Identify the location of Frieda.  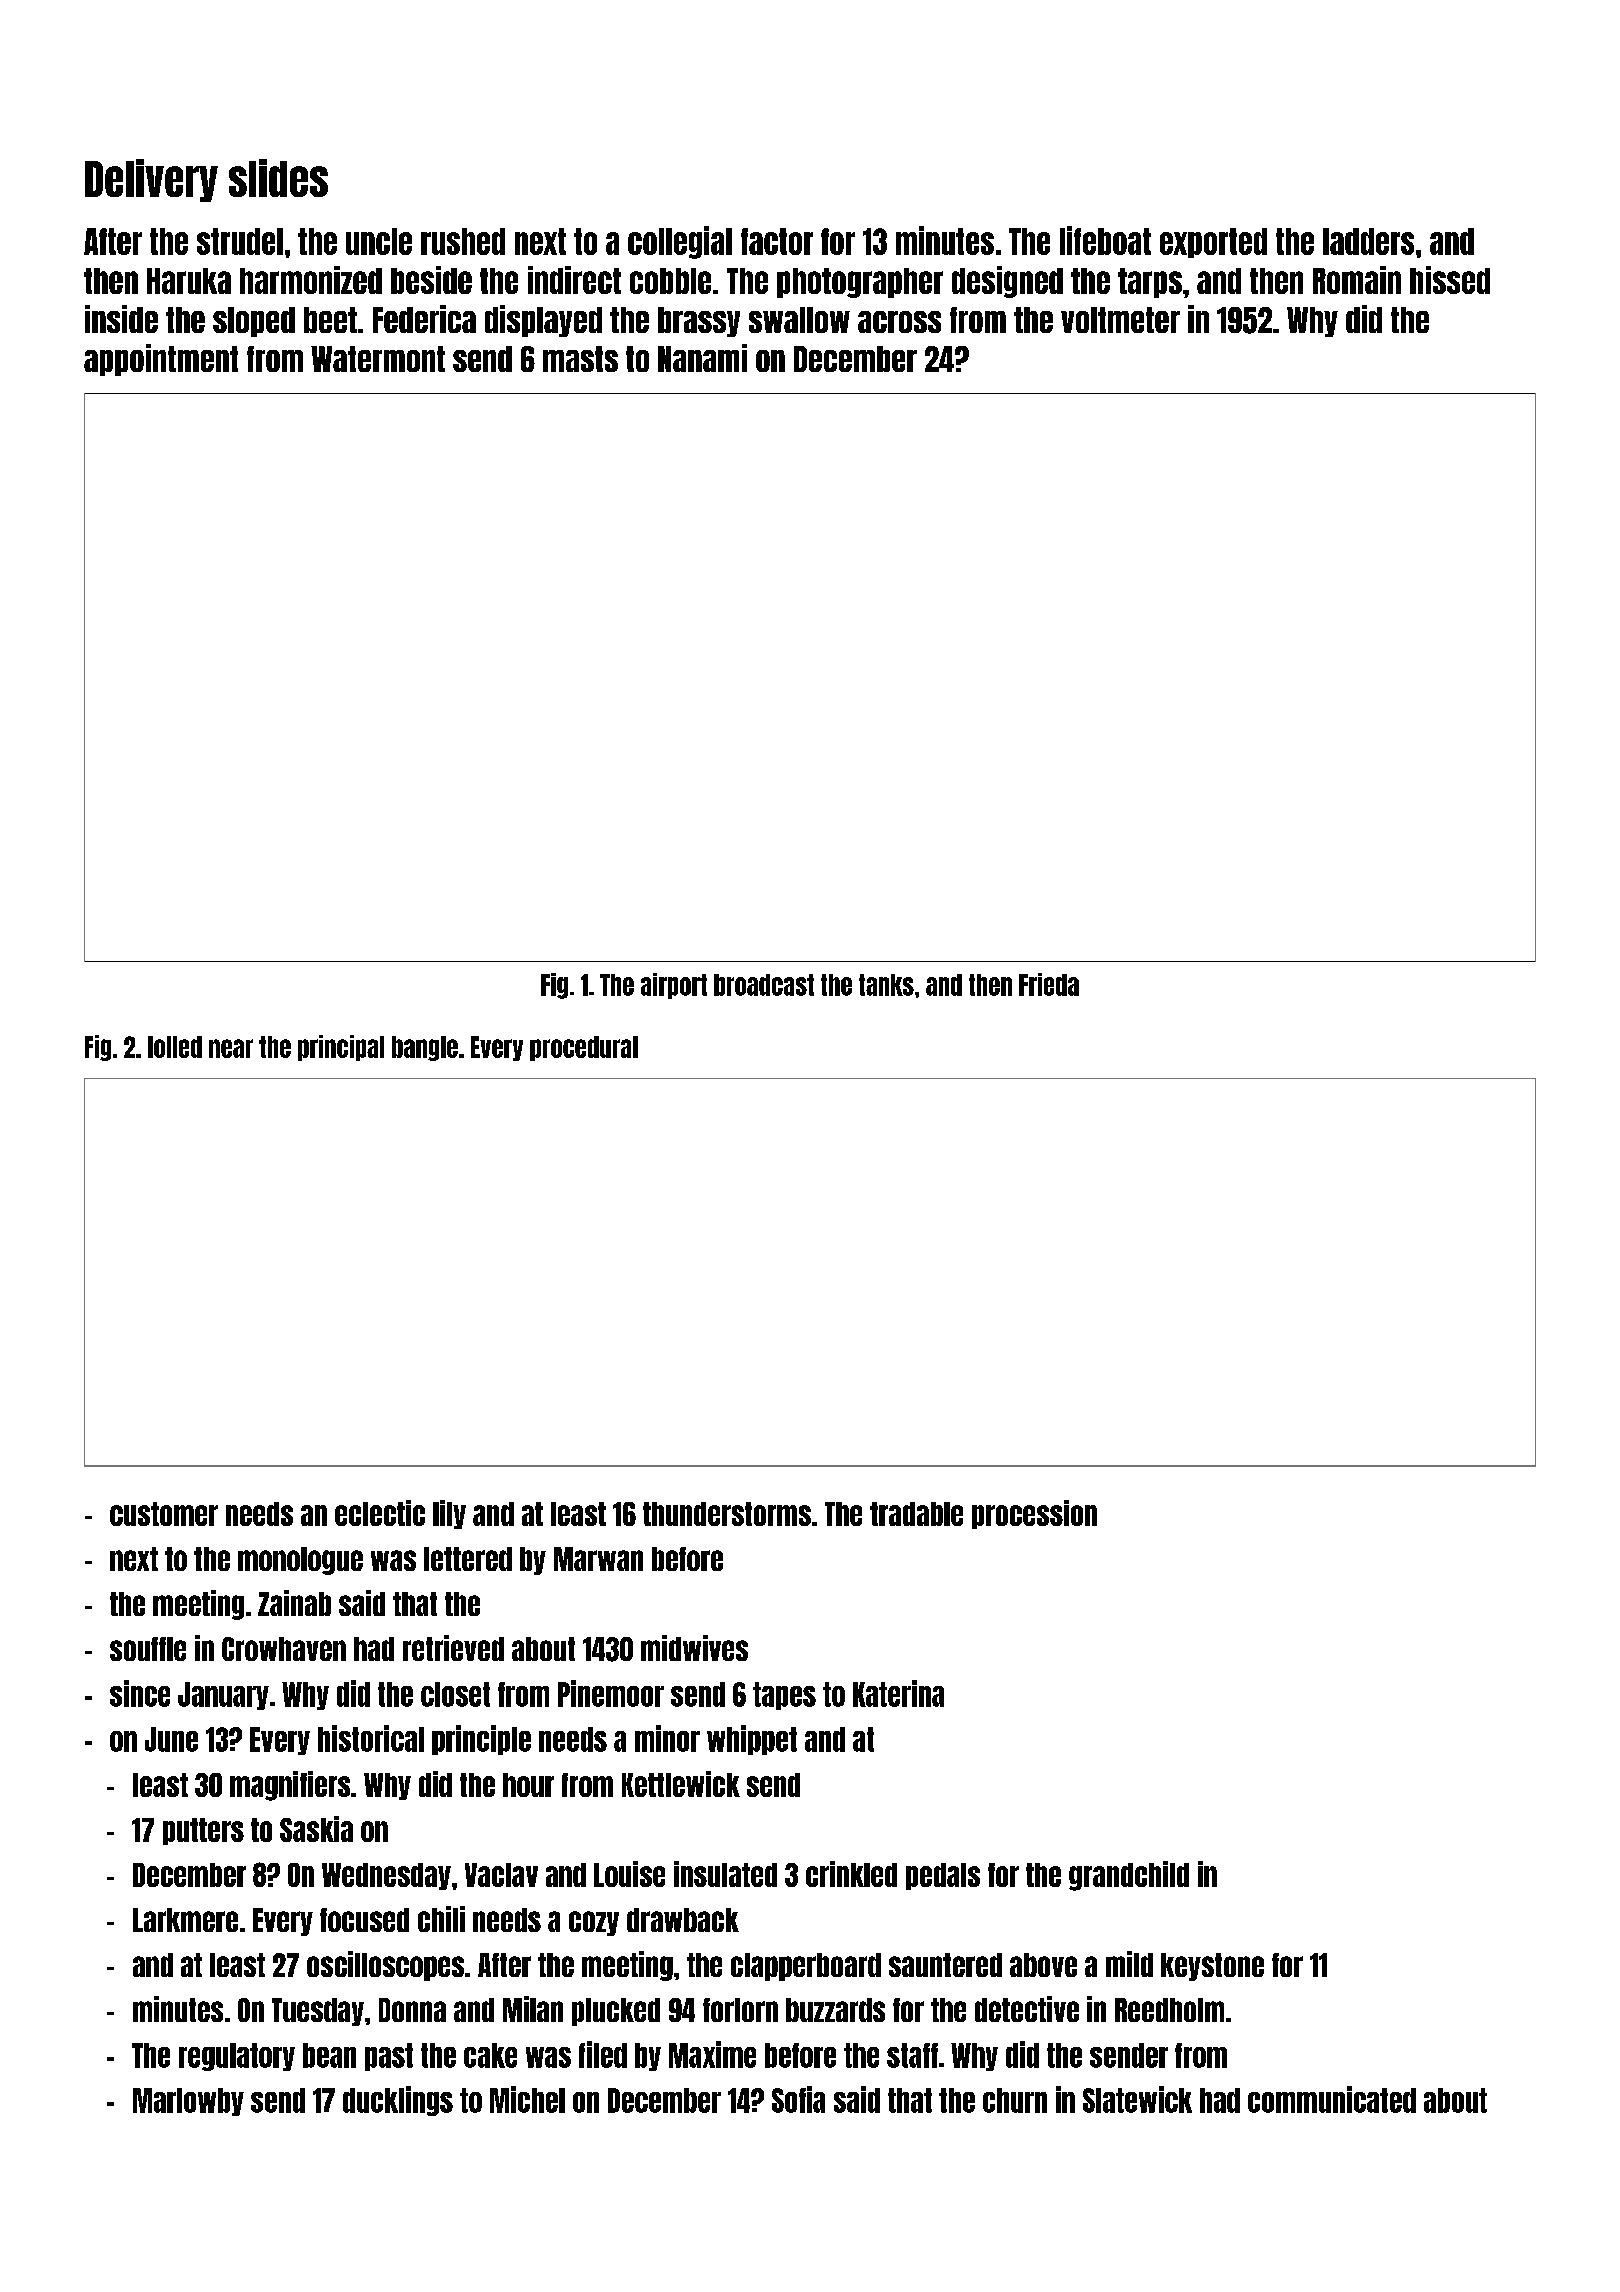
(1049, 984).
